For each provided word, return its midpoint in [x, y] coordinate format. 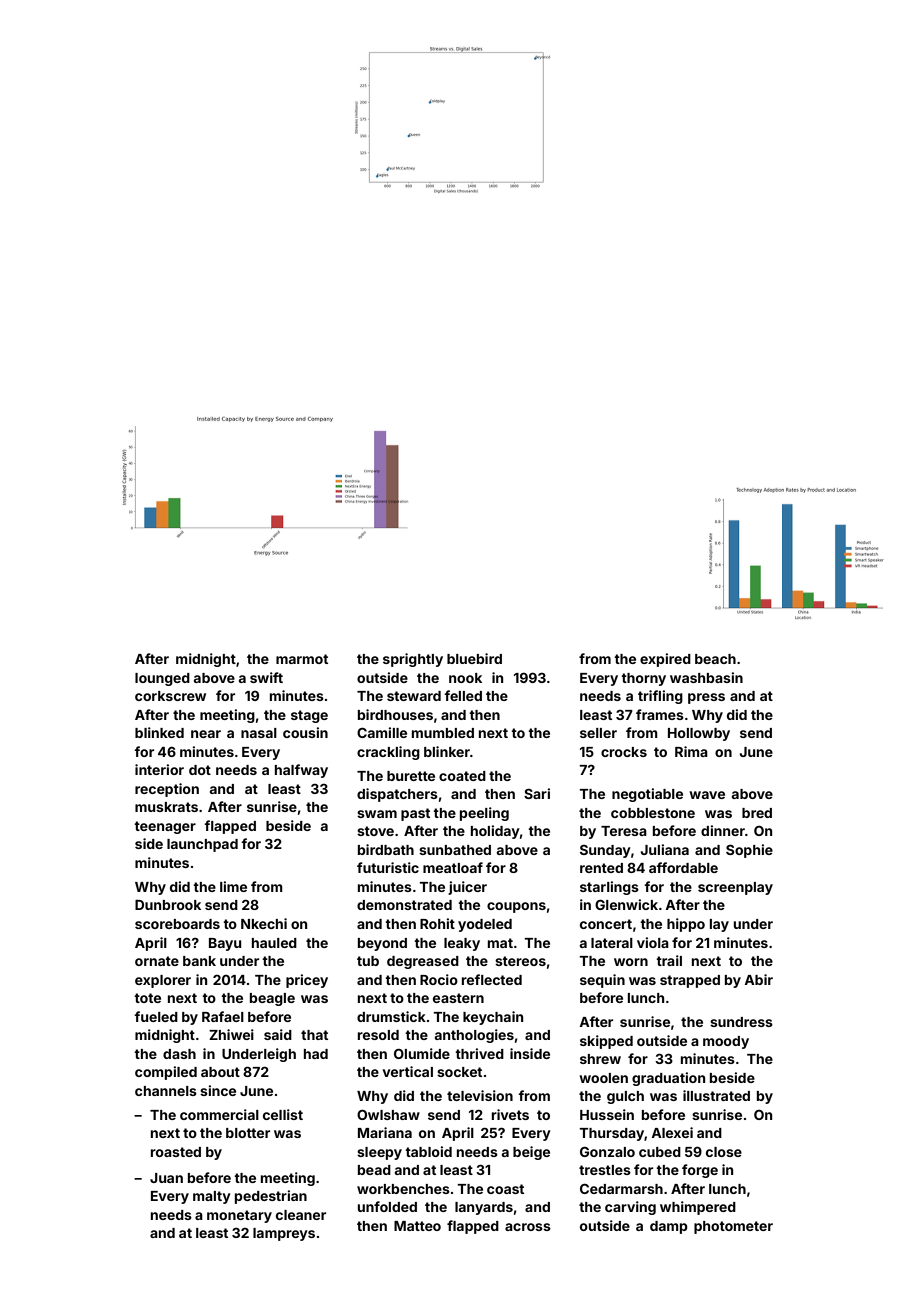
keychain [493, 1018]
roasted [176, 1152]
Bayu [225, 944]
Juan [166, 1178]
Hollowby [699, 734]
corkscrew [170, 696]
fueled [156, 1016]
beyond [382, 944]
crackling [388, 753]
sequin [602, 981]
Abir [758, 979]
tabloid [428, 1151]
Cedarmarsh [621, 1188]
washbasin [706, 677]
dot [200, 770]
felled [463, 695]
